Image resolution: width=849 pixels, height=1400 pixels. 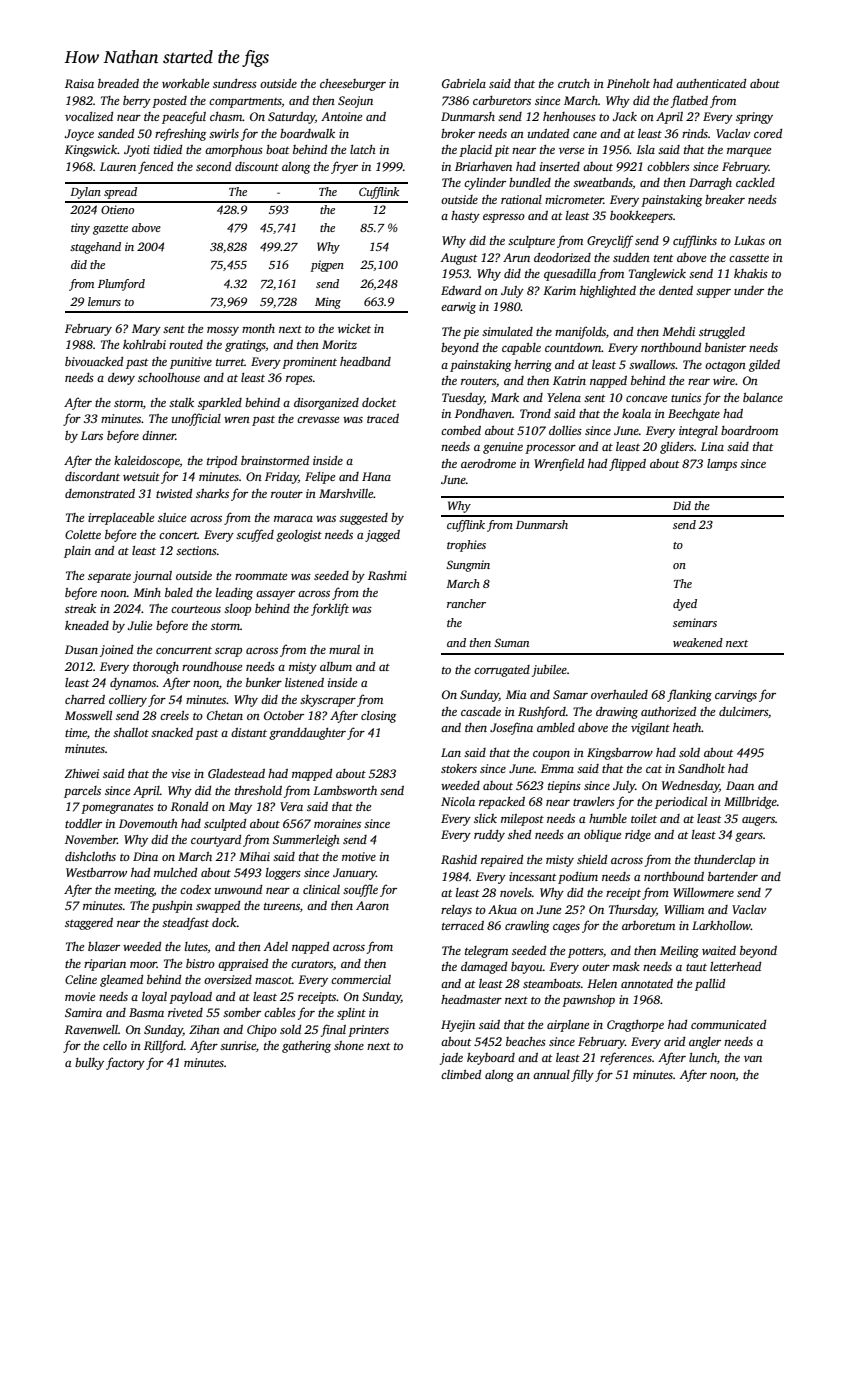 I want to click on Mihai, so click(x=254, y=856).
